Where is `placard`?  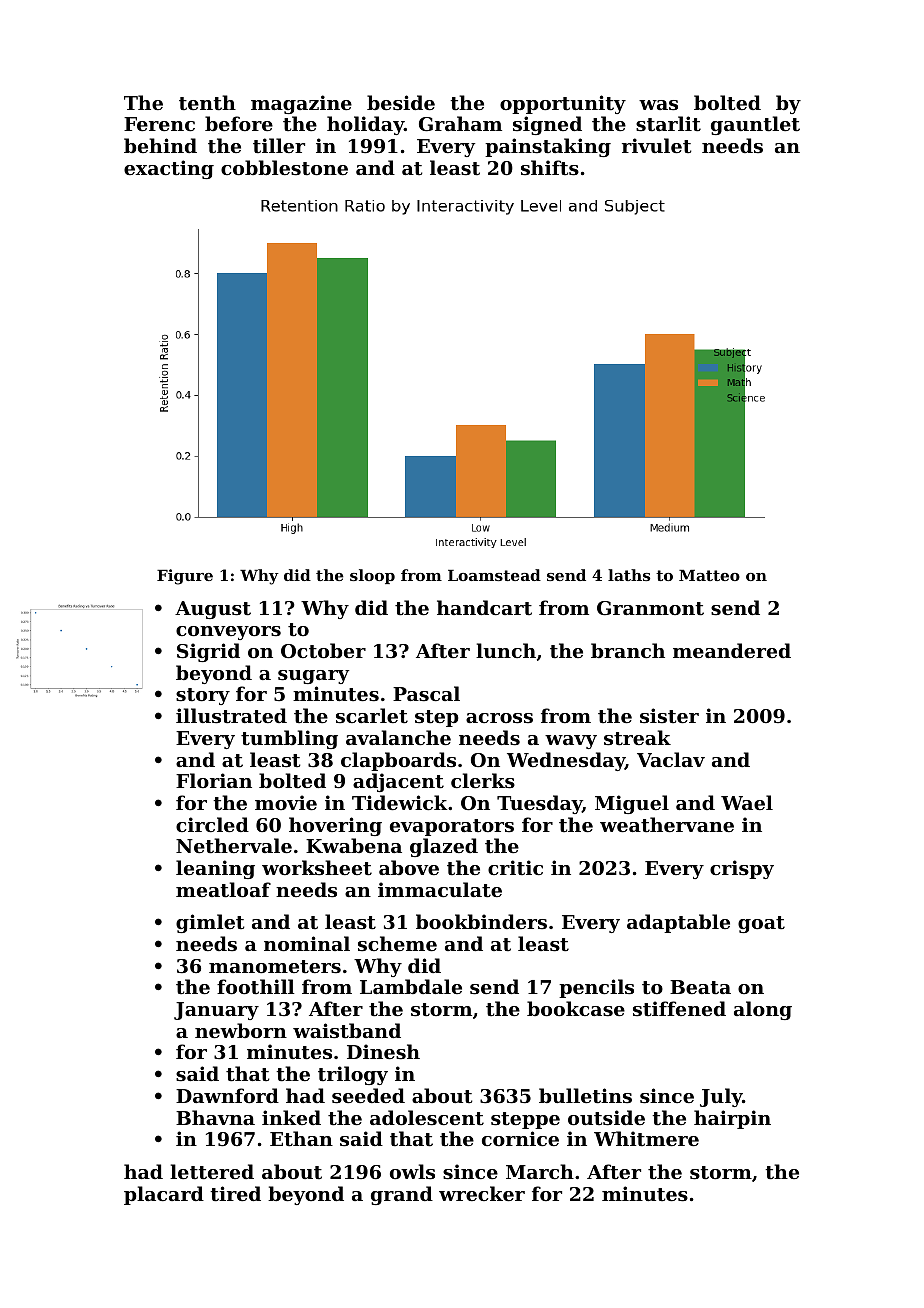
placard is located at coordinates (164, 1195).
